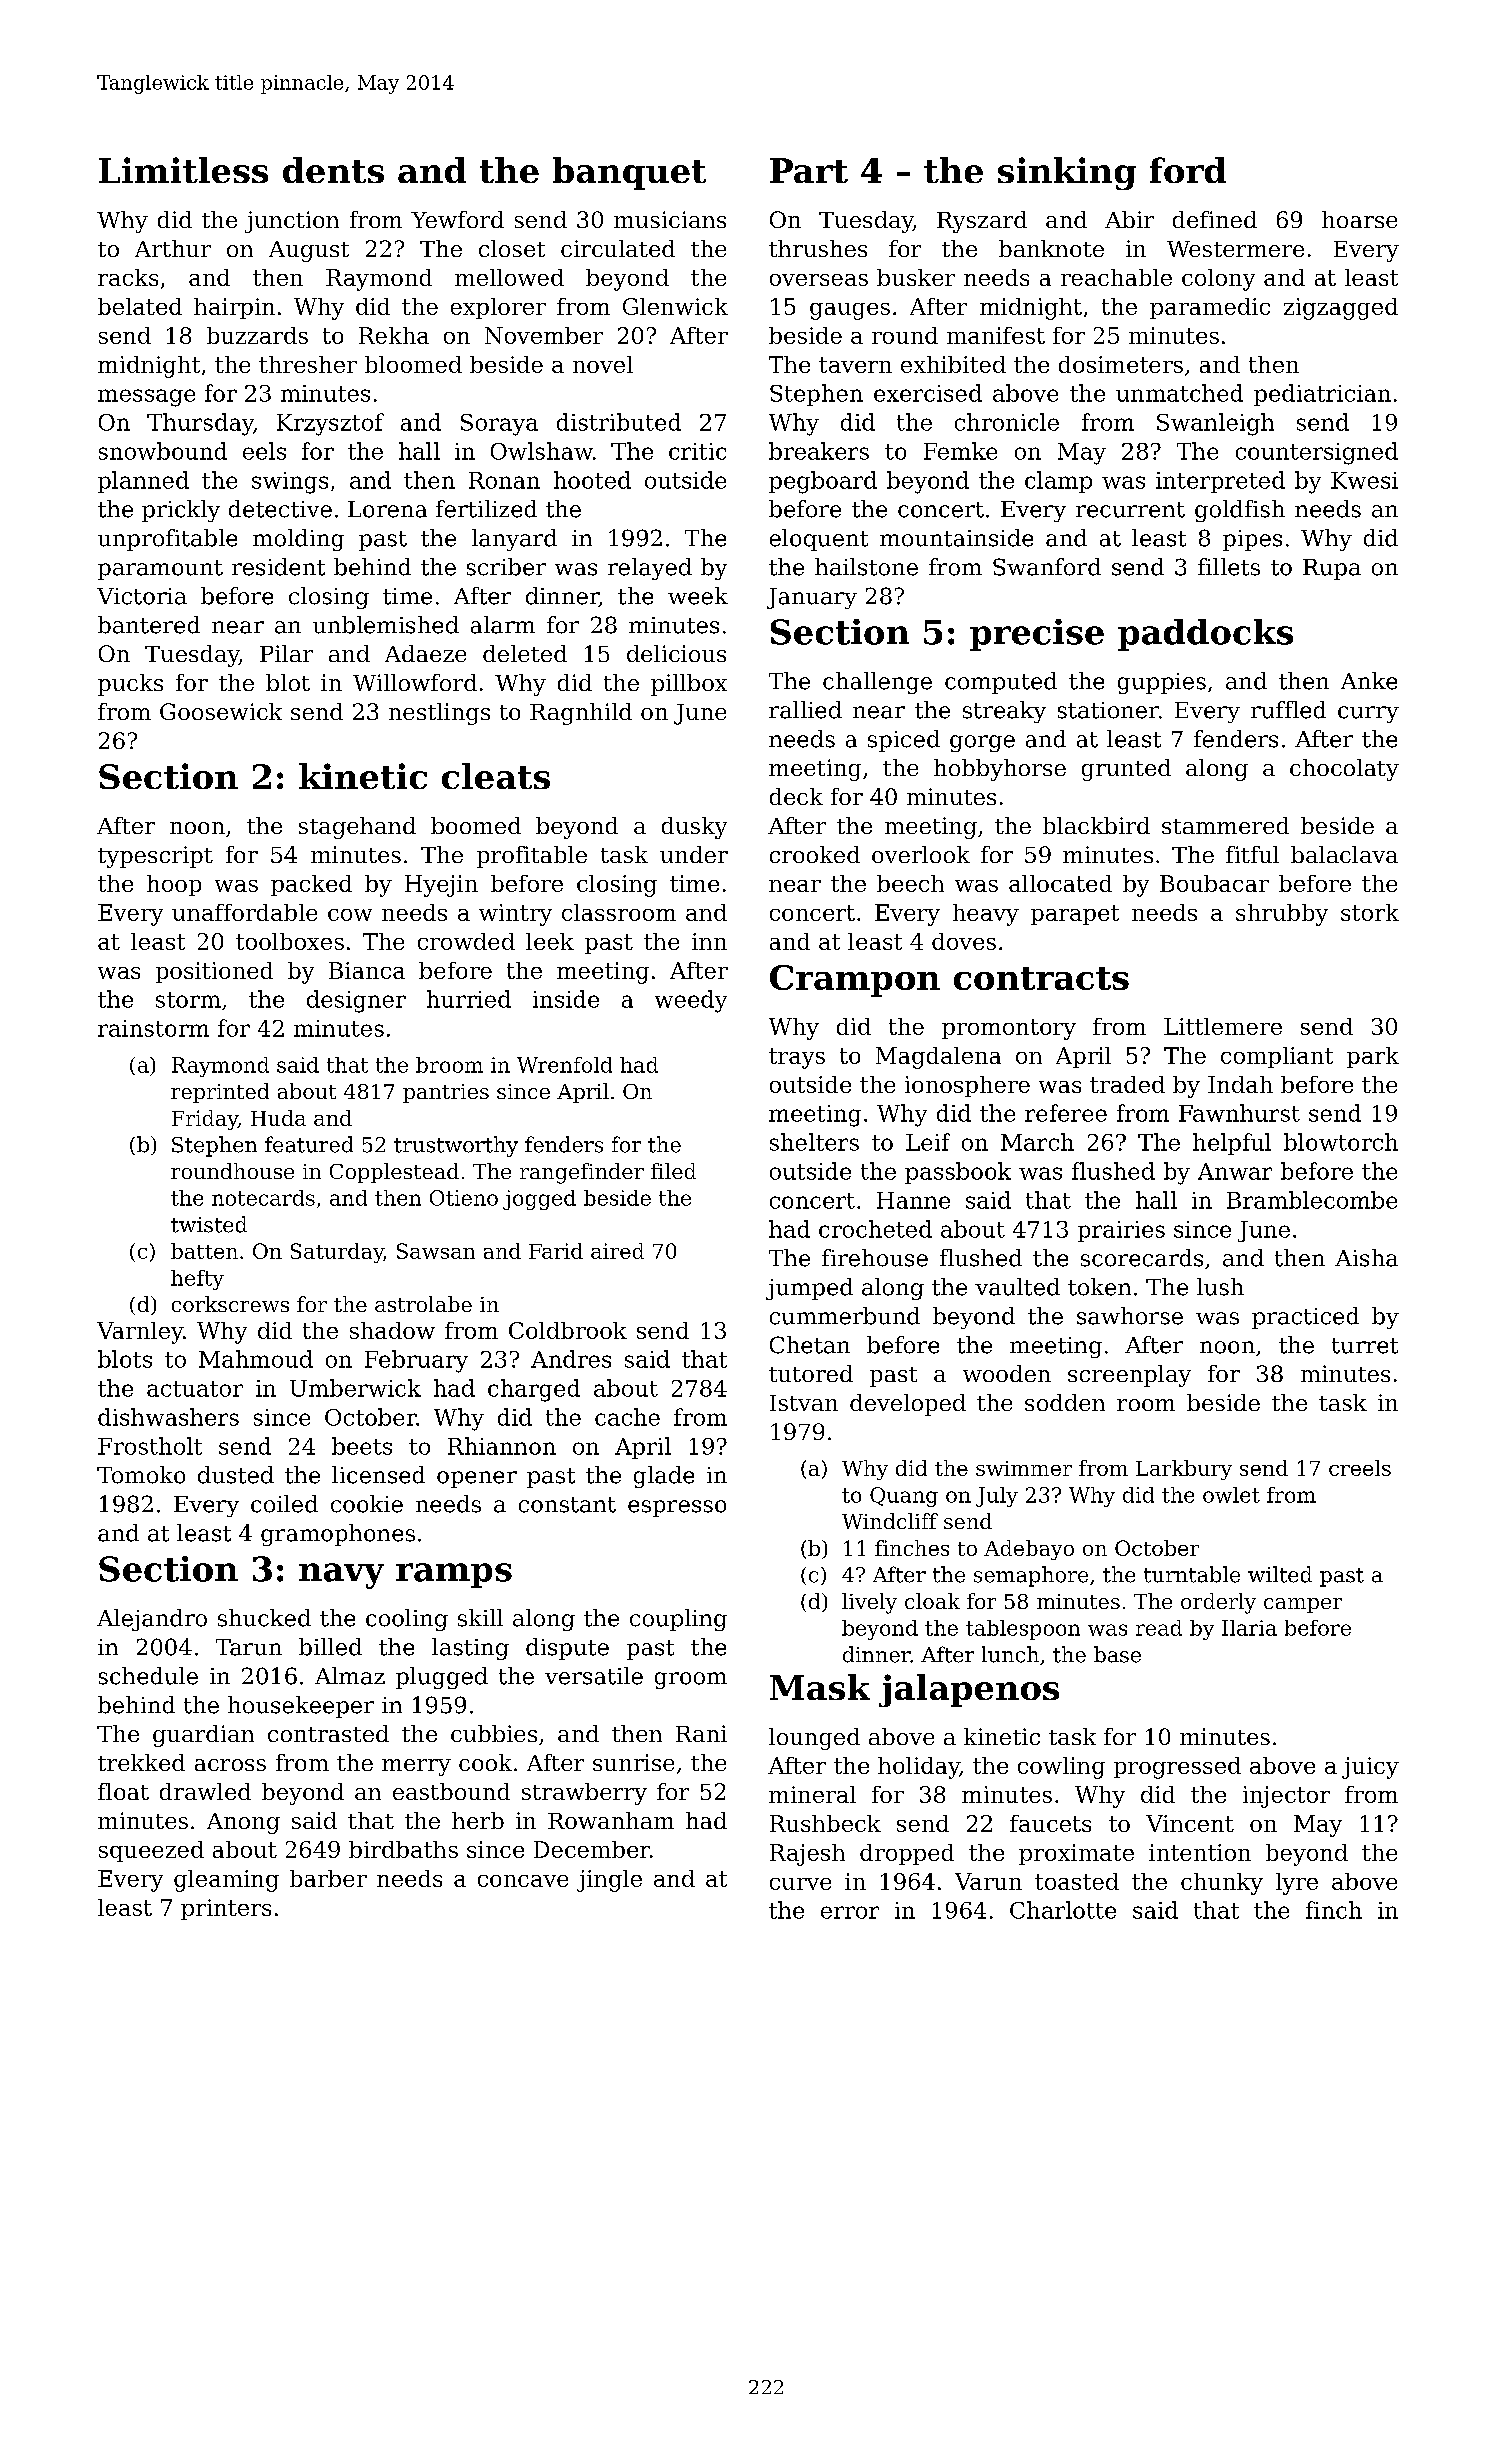  What do you see at coordinates (1365, 1346) in the screenshot?
I see `turret` at bounding box center [1365, 1346].
